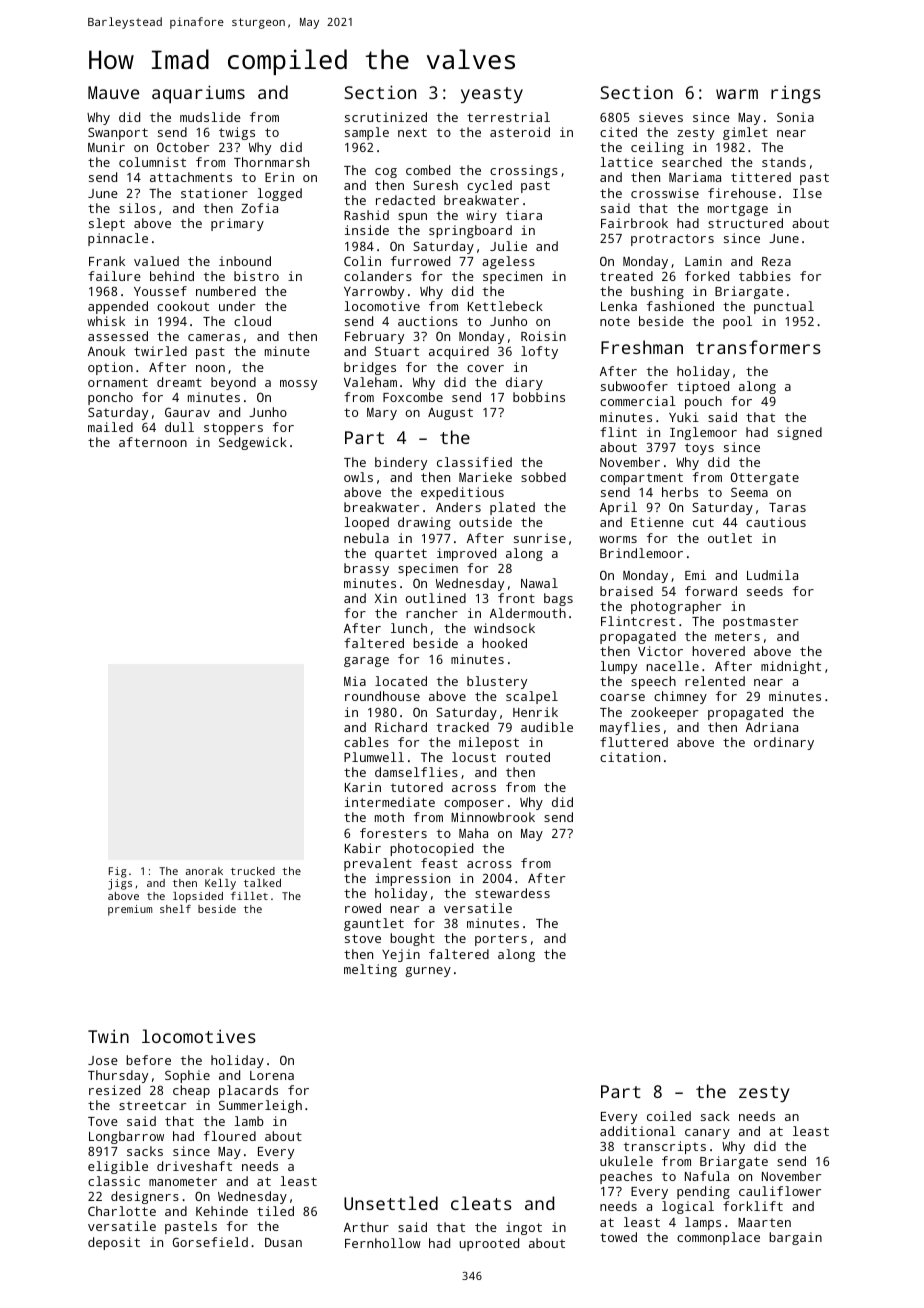  What do you see at coordinates (237, 133) in the page?
I see `twigs` at bounding box center [237, 133].
